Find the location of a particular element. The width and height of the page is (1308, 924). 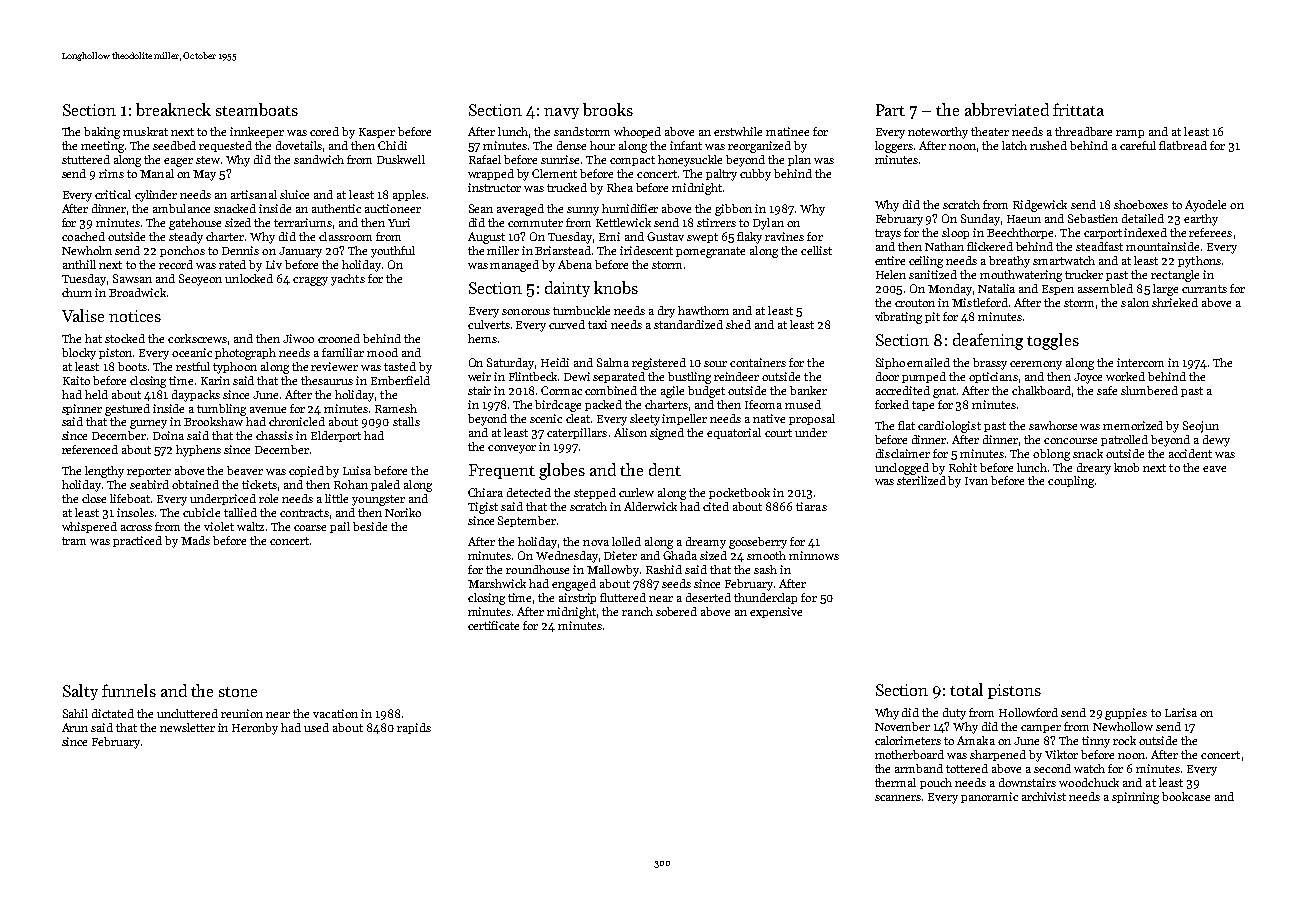

pocketbook is located at coordinates (739, 493).
